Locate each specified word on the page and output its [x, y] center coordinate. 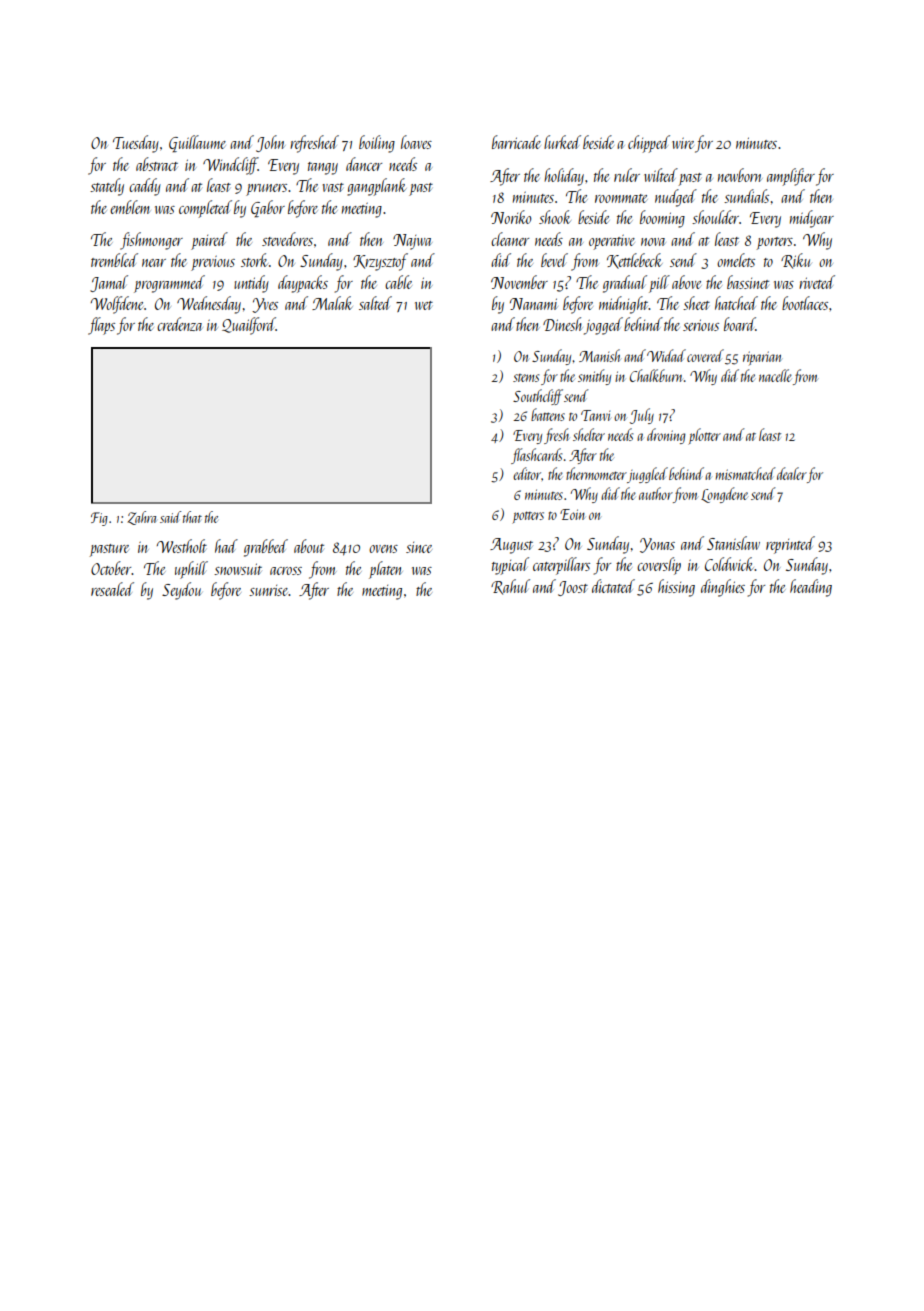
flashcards [536, 456]
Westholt [182, 546]
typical [510, 566]
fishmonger [151, 241]
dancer [364, 164]
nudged [676, 198]
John [270, 143]
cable [398, 282]
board [740, 324]
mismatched [745, 473]
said [170, 517]
